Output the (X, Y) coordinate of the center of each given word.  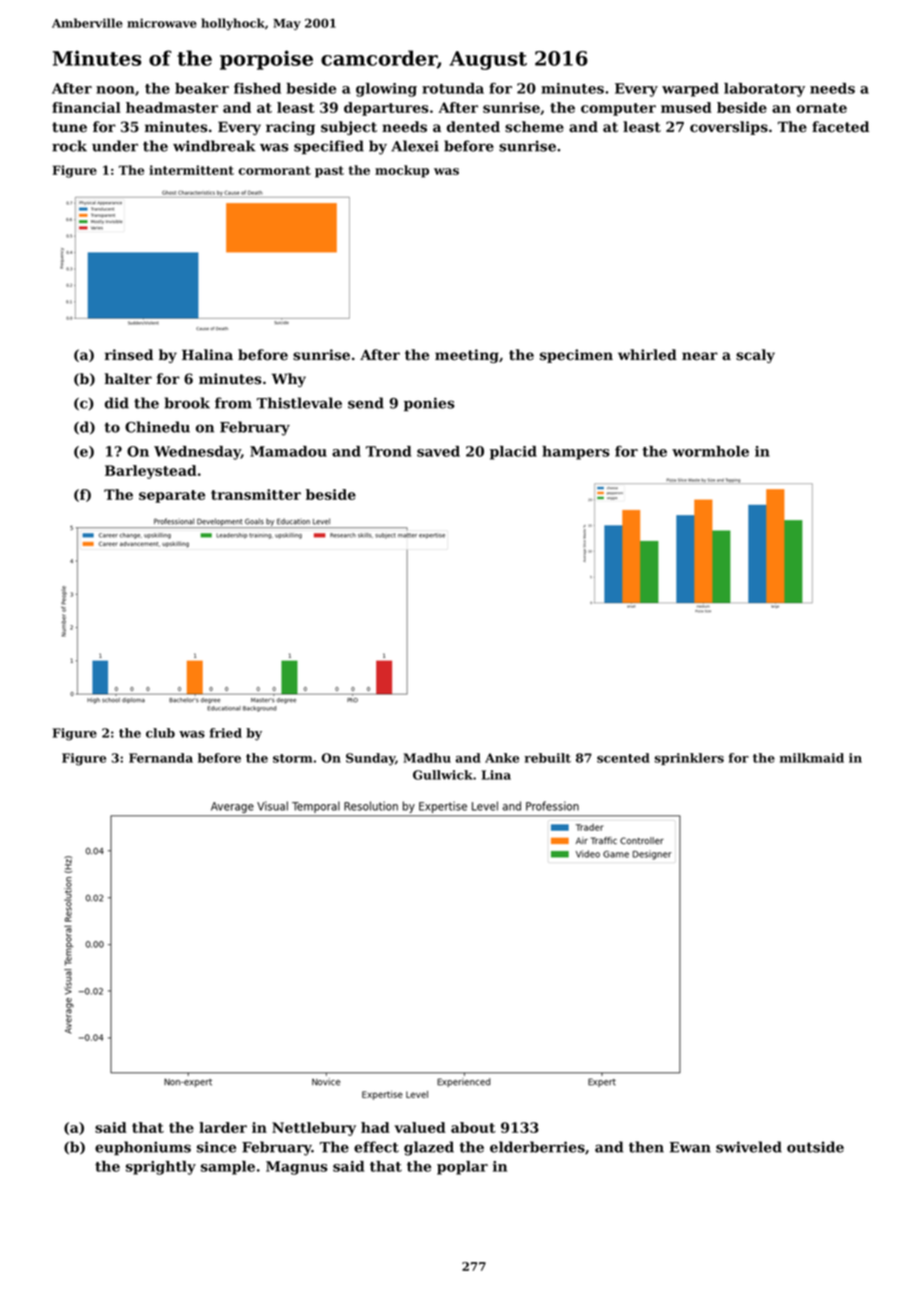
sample (228, 1168)
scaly (755, 356)
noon (115, 90)
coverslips (729, 128)
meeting (467, 356)
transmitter (256, 494)
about (473, 1127)
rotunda (453, 88)
